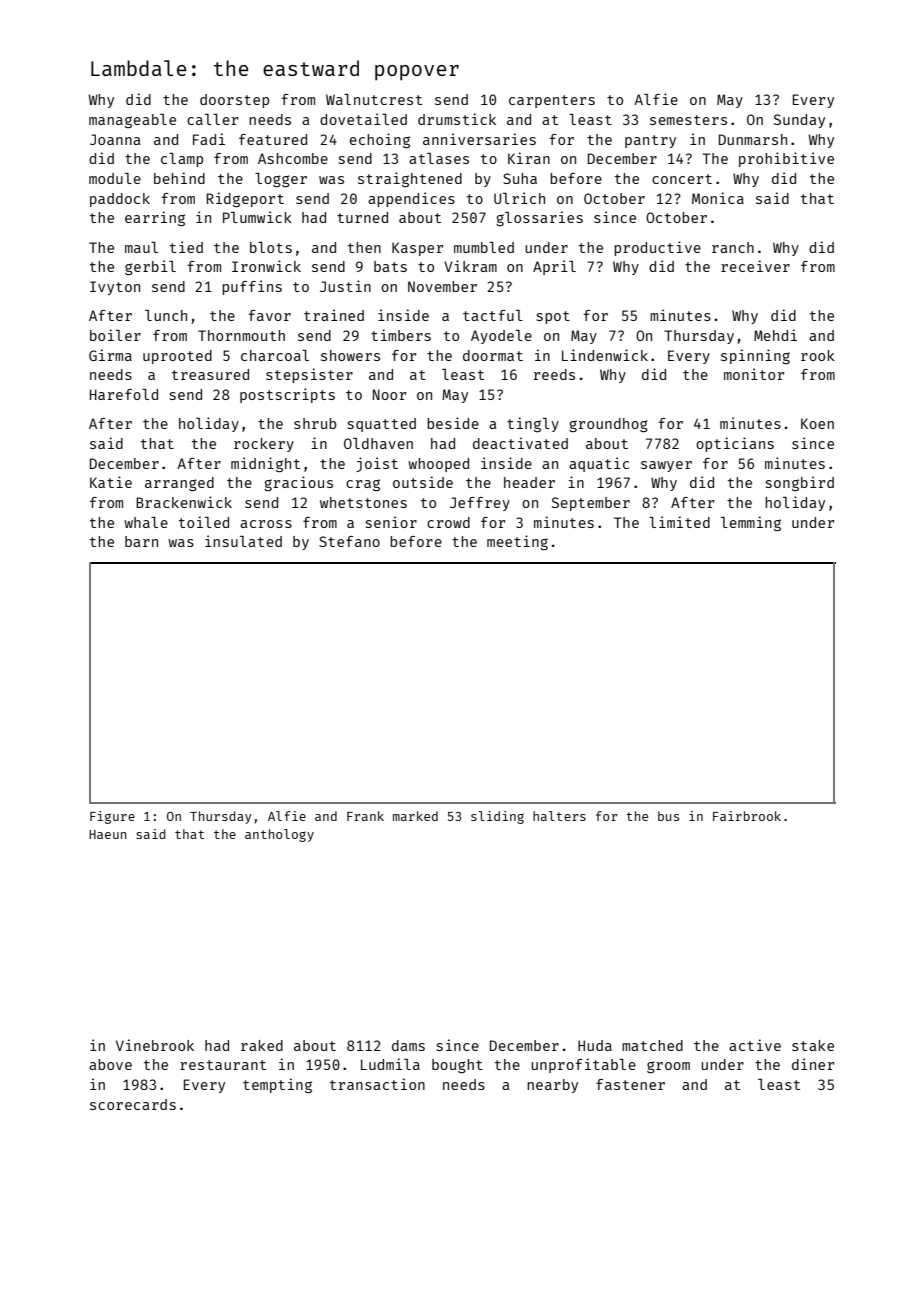 The width and height of the image is (924, 1308). Describe the element at coordinates (552, 101) in the image. I see `carpenters` at that location.
